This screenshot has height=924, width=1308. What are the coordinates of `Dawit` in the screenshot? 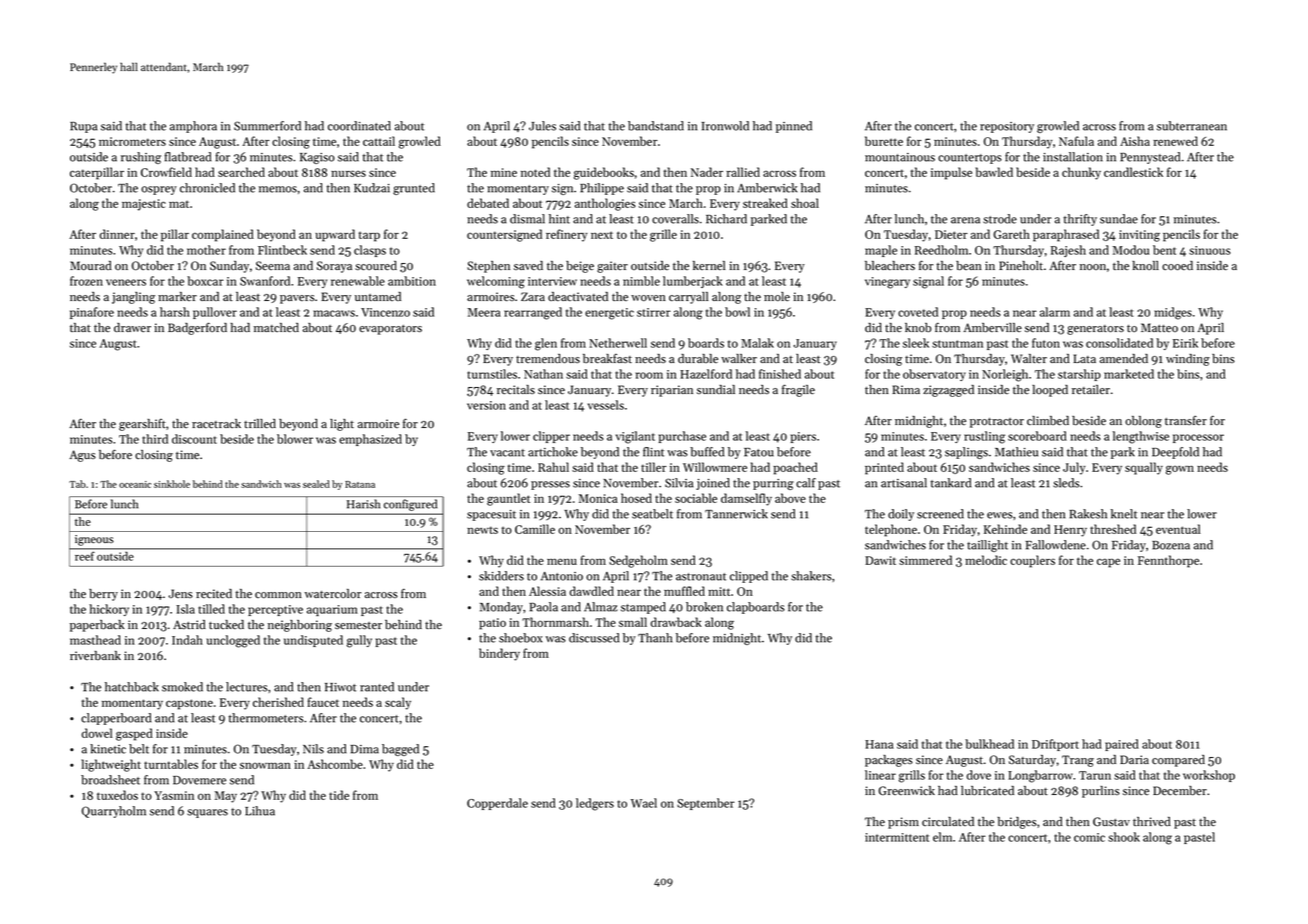 It's located at (880, 560).
